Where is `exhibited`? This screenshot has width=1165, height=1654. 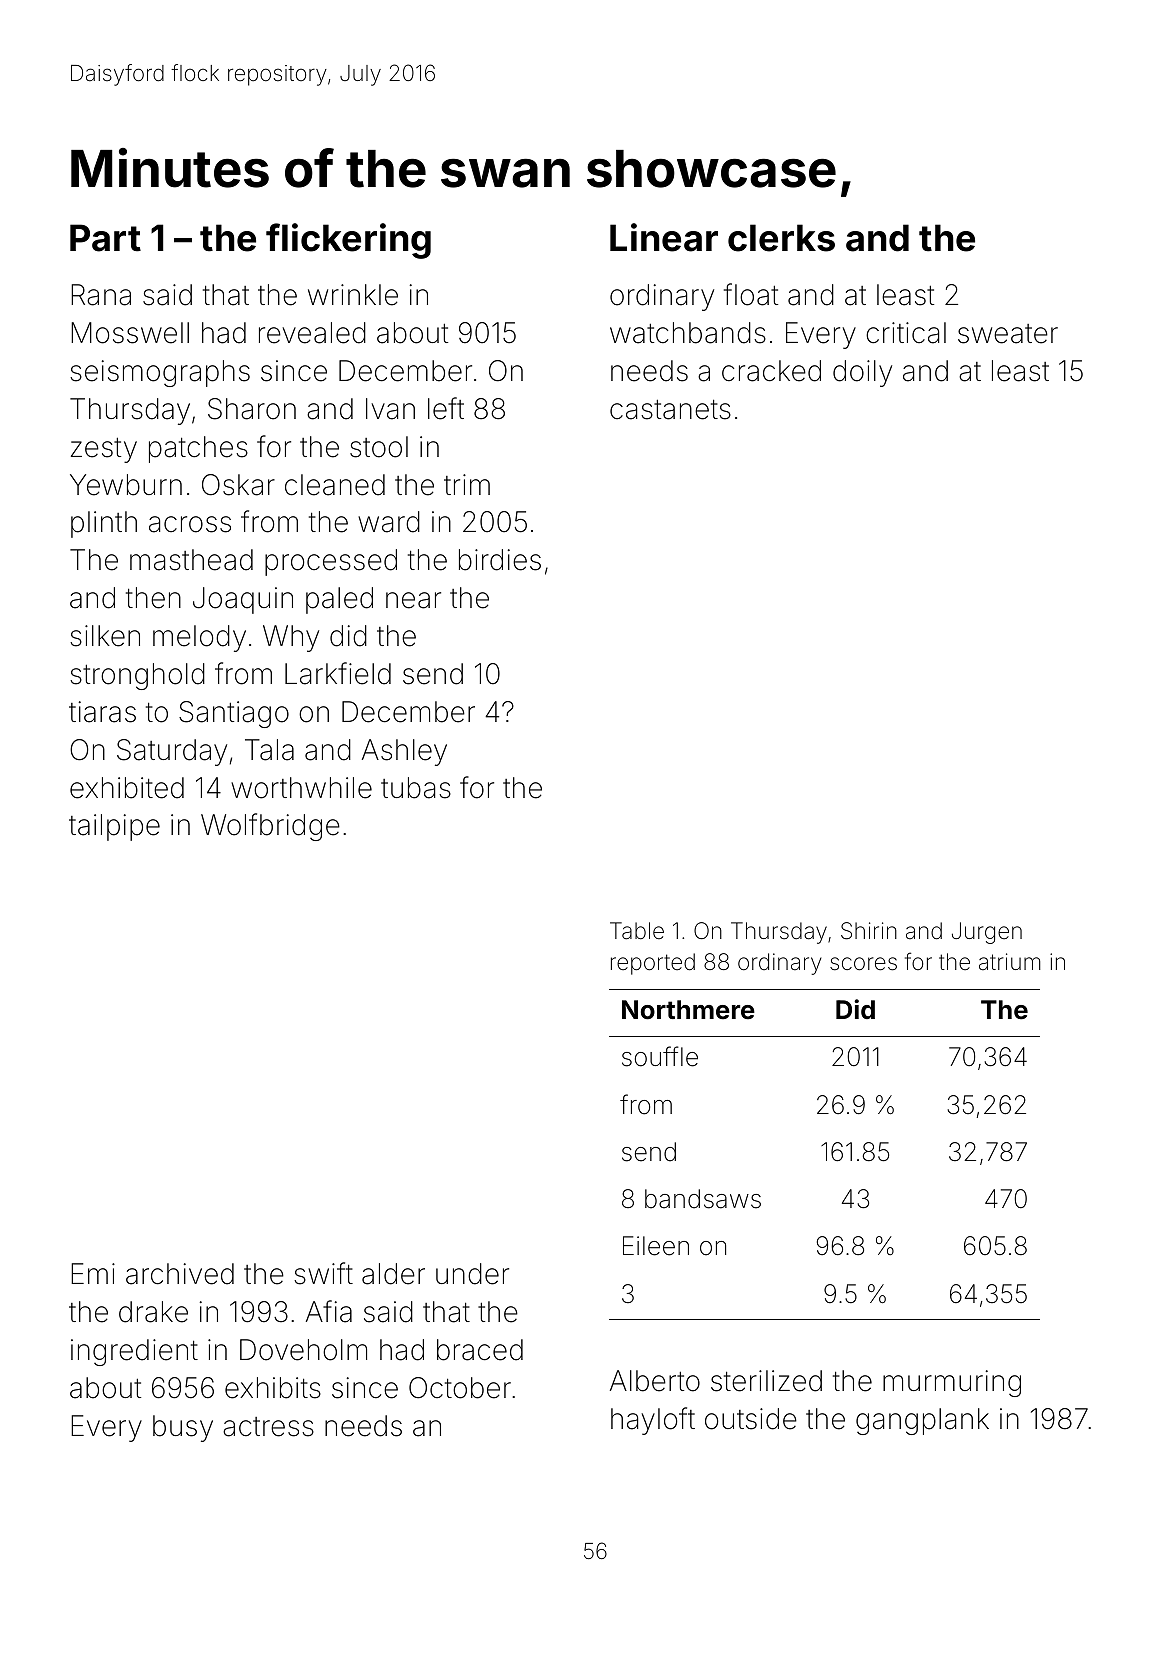
exhibited is located at coordinates (127, 788).
